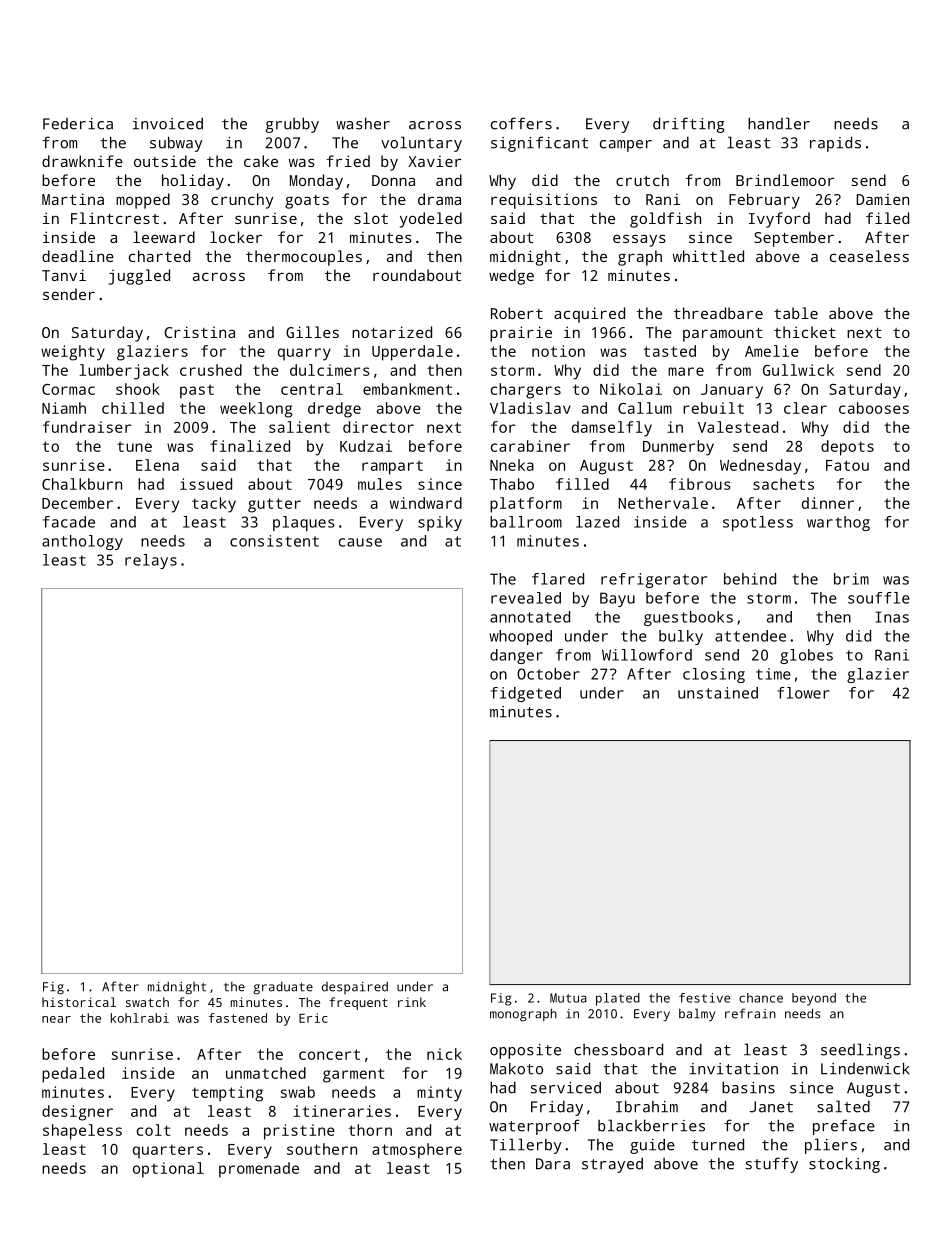  What do you see at coordinates (147, 1002) in the image?
I see `swatch` at bounding box center [147, 1002].
